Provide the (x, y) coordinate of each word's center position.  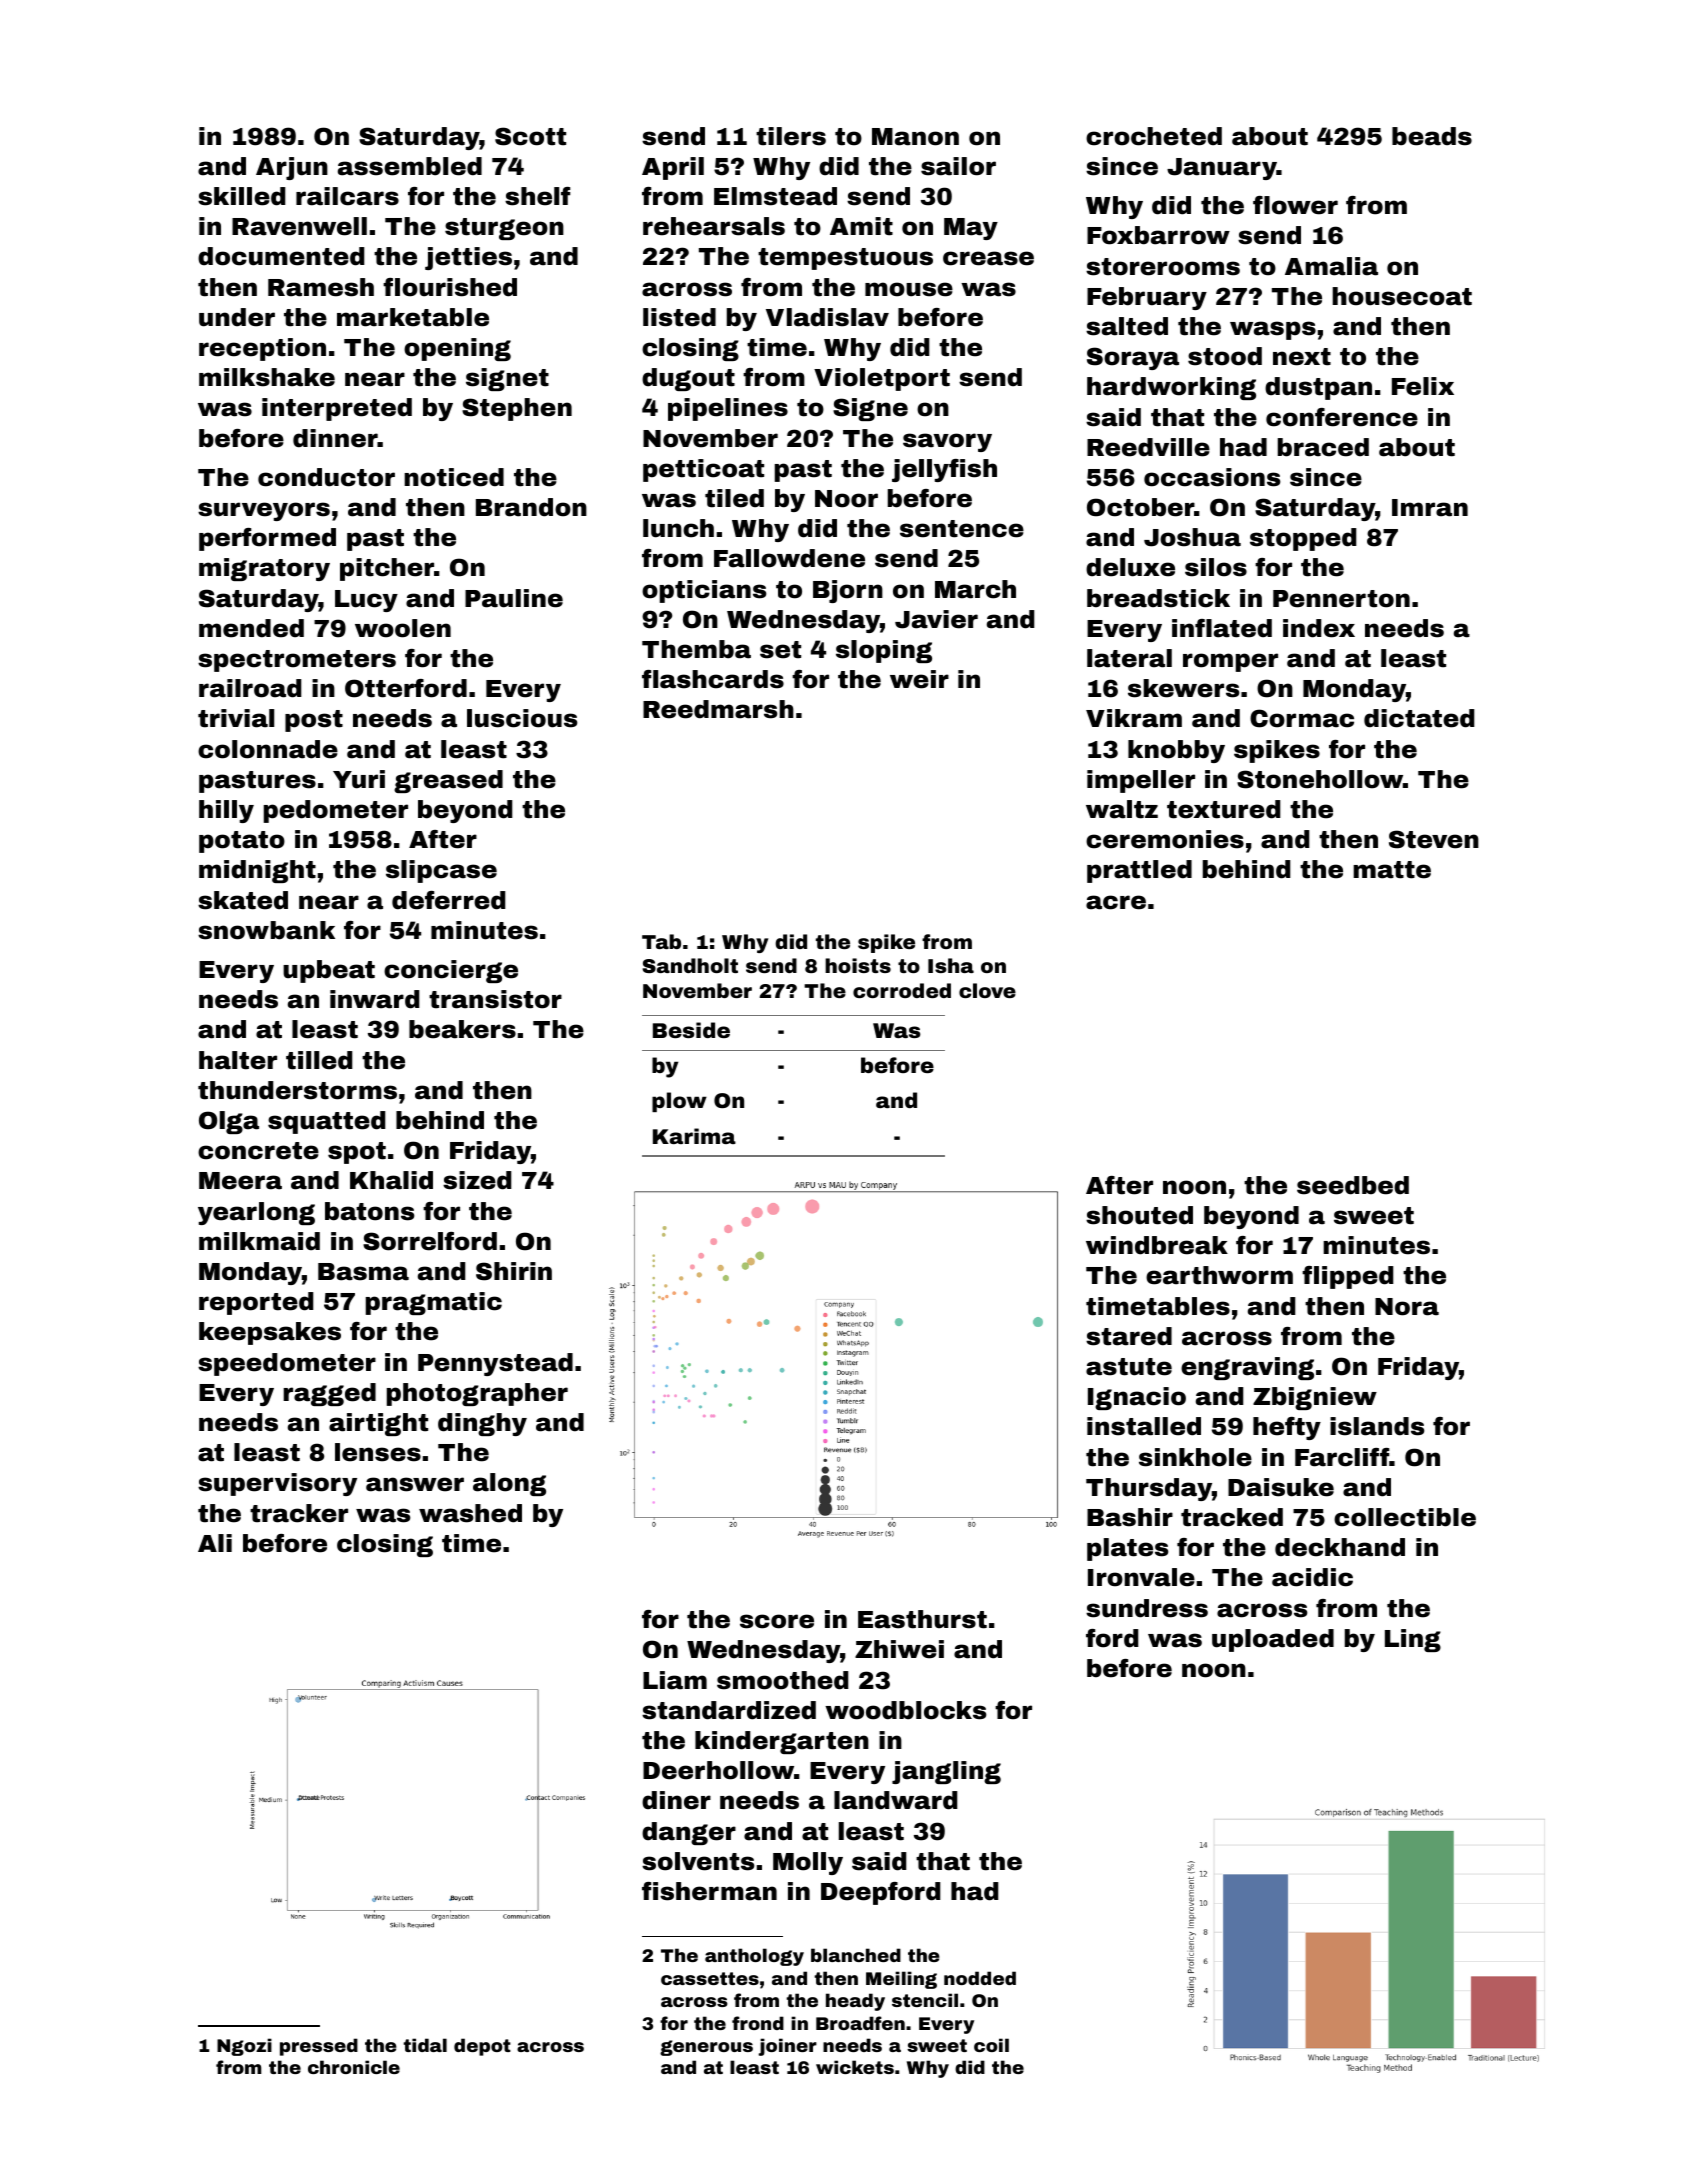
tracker (299, 1513)
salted (1127, 326)
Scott (530, 136)
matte (1392, 870)
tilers (791, 136)
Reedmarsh (718, 709)
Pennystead (495, 1364)
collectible (1405, 1517)
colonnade (268, 749)
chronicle (354, 2067)
